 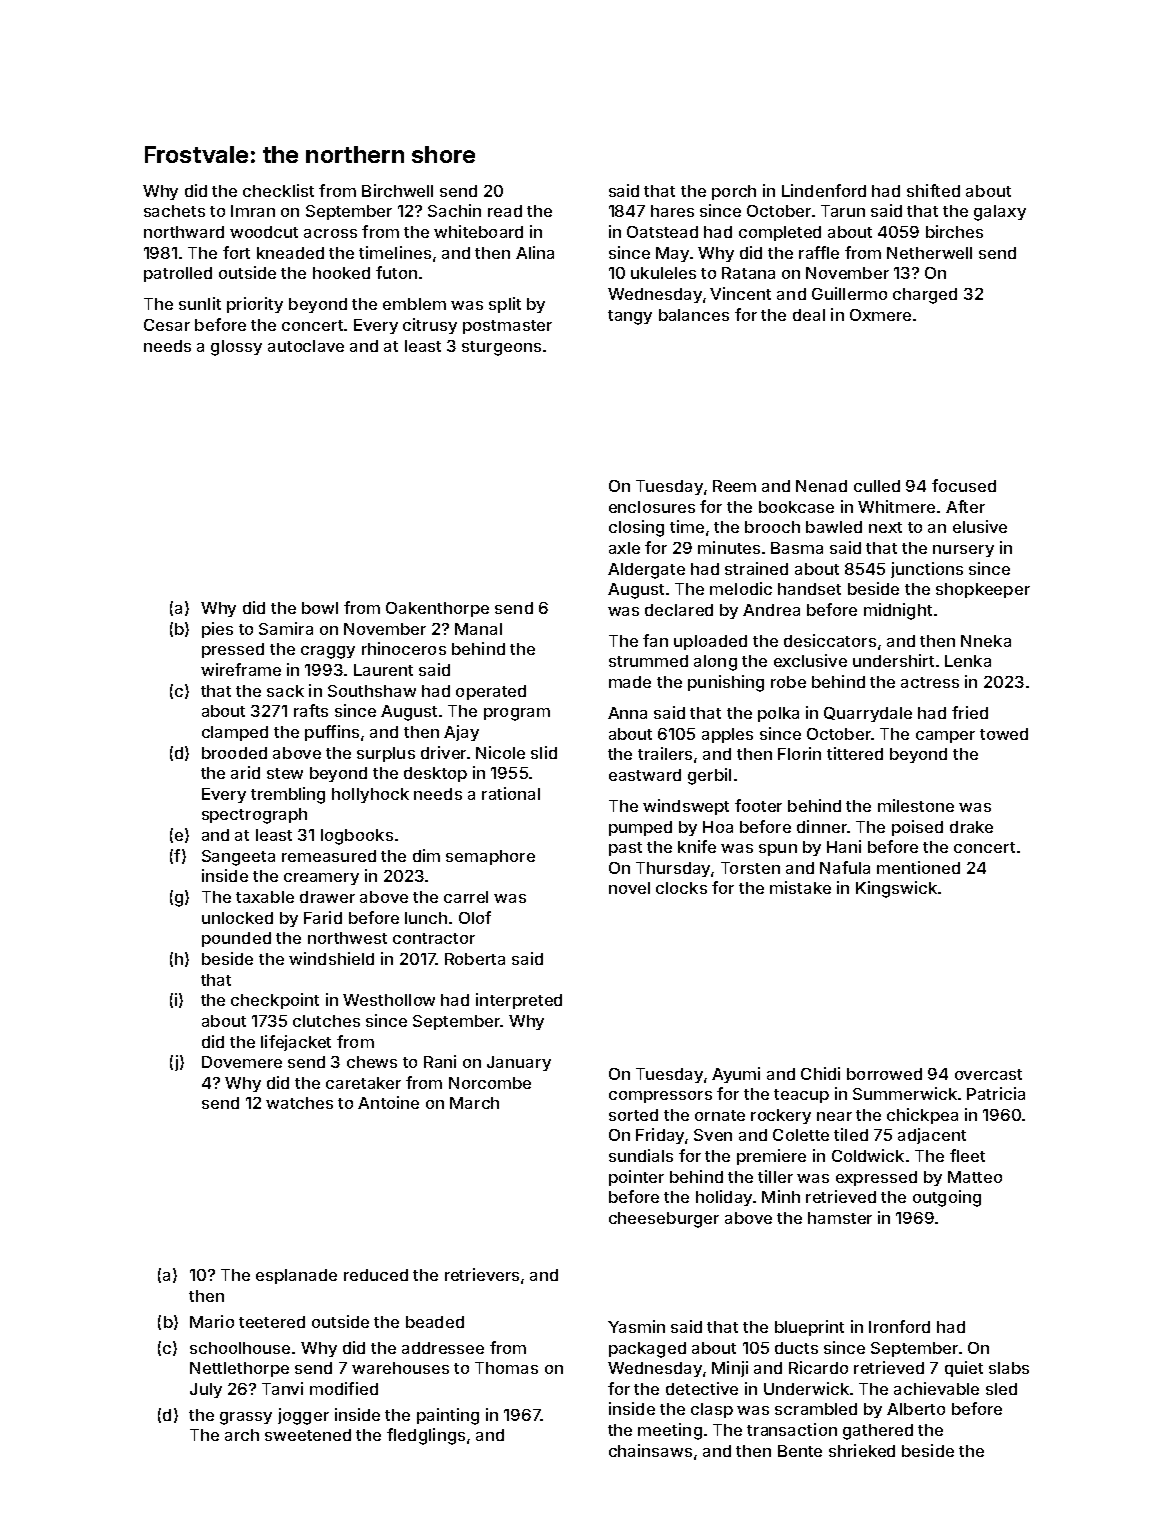 What do you see at coordinates (652, 507) in the screenshot?
I see `enclosures` at bounding box center [652, 507].
